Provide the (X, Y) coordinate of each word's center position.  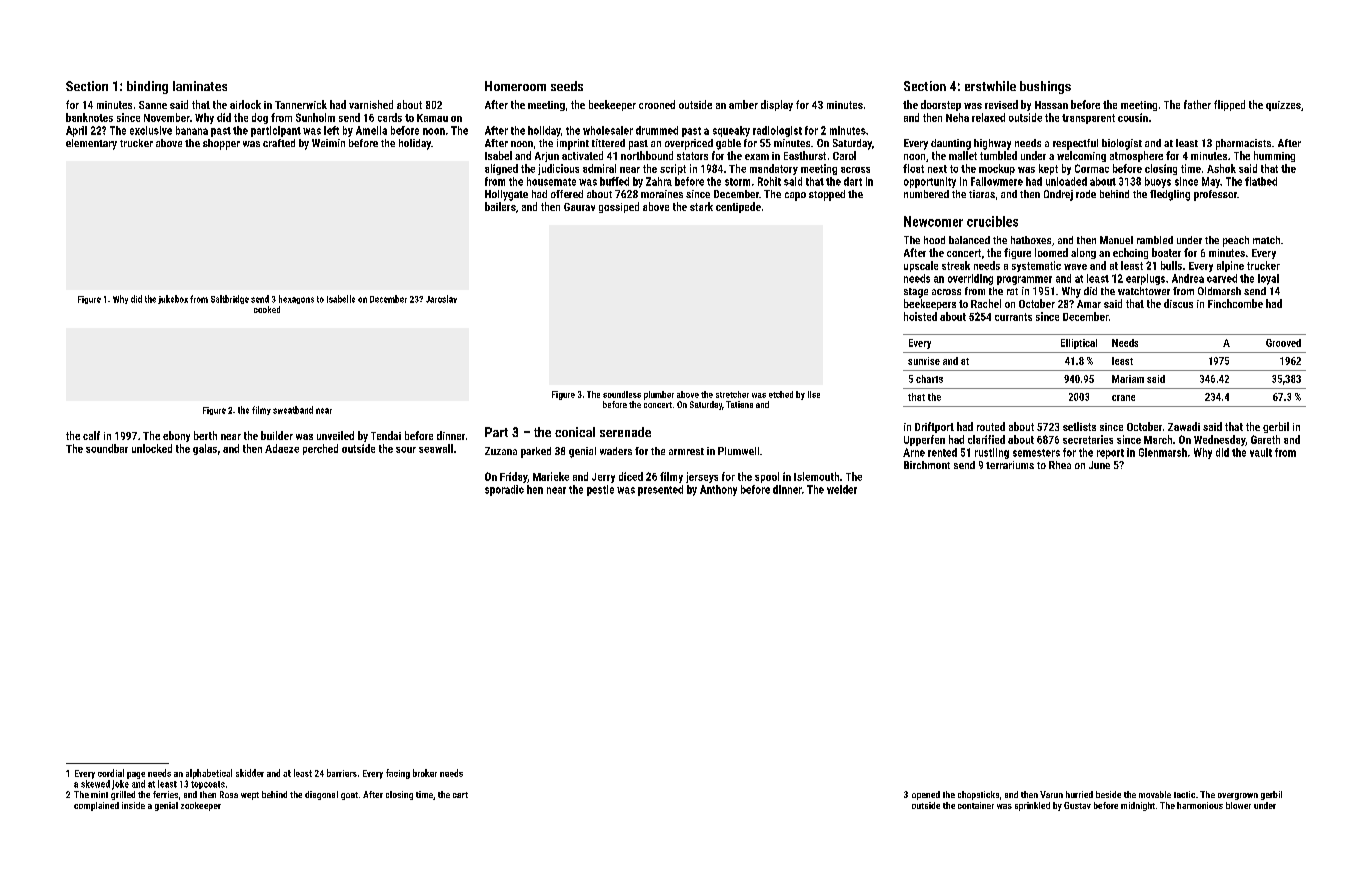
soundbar (107, 448)
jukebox (173, 299)
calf (91, 435)
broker (425, 773)
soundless (622, 394)
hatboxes (1031, 240)
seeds (567, 86)
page (136, 775)
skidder (250, 773)
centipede (738, 207)
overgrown (1238, 796)
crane (1123, 398)
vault (1261, 452)
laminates (200, 86)
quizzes (1283, 106)
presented (660, 490)
